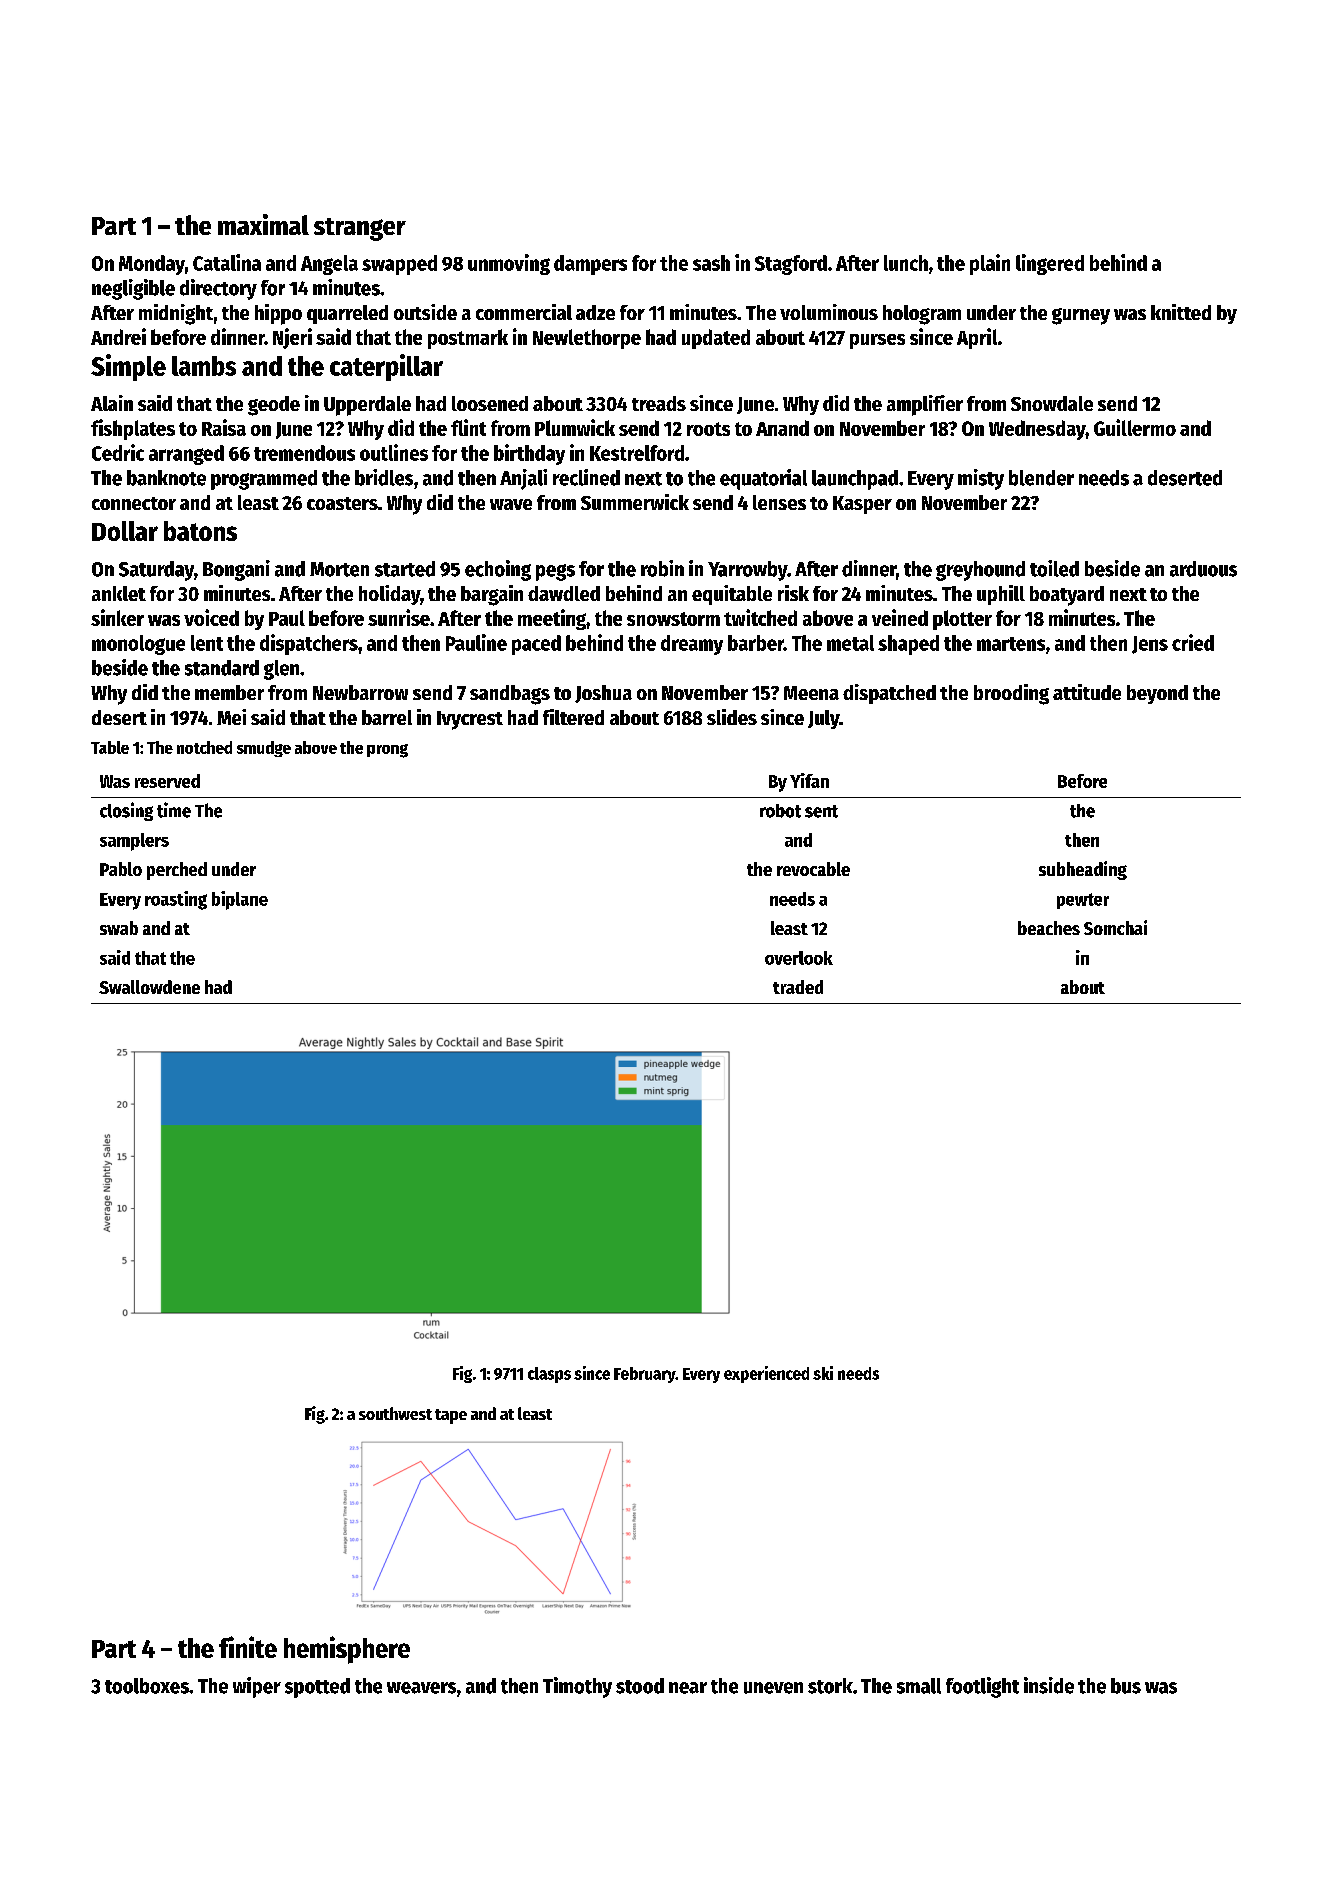  Describe the element at coordinates (823, 1373) in the screenshot. I see `ski` at that location.
